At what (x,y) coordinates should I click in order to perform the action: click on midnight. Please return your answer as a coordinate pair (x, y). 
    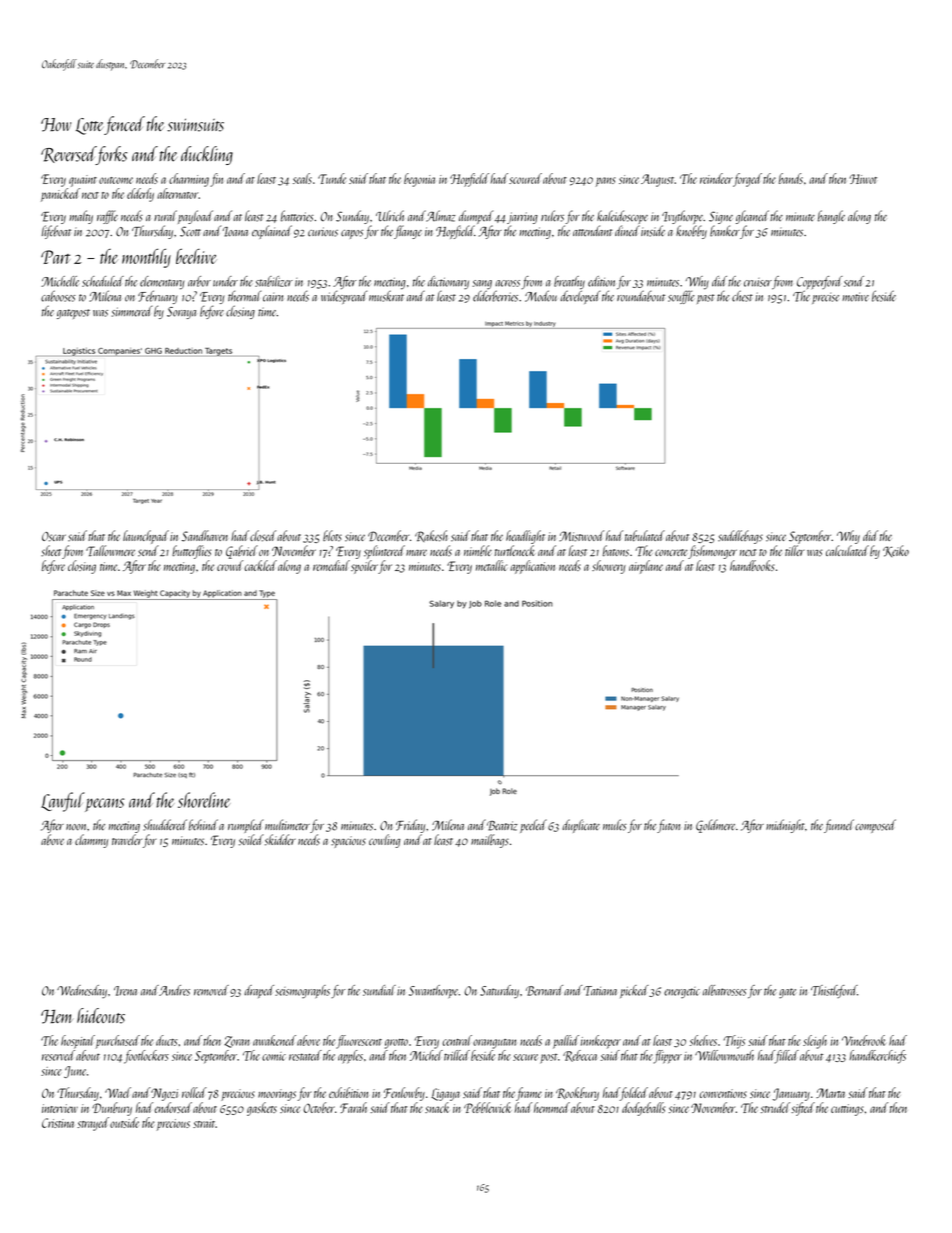
    Looking at the image, I should click on (785, 826).
